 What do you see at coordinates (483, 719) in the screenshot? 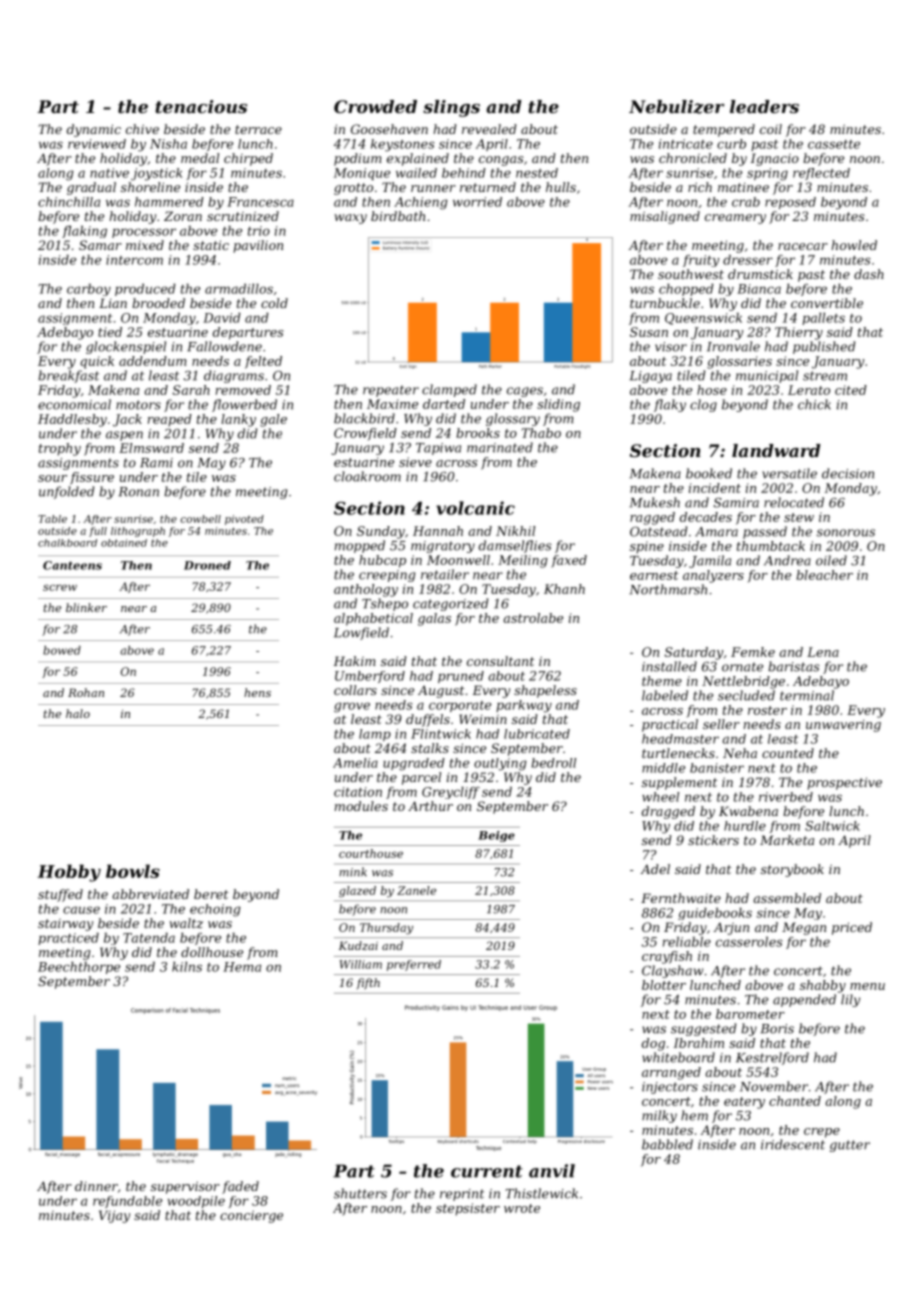
I see `Weimin` at bounding box center [483, 719].
